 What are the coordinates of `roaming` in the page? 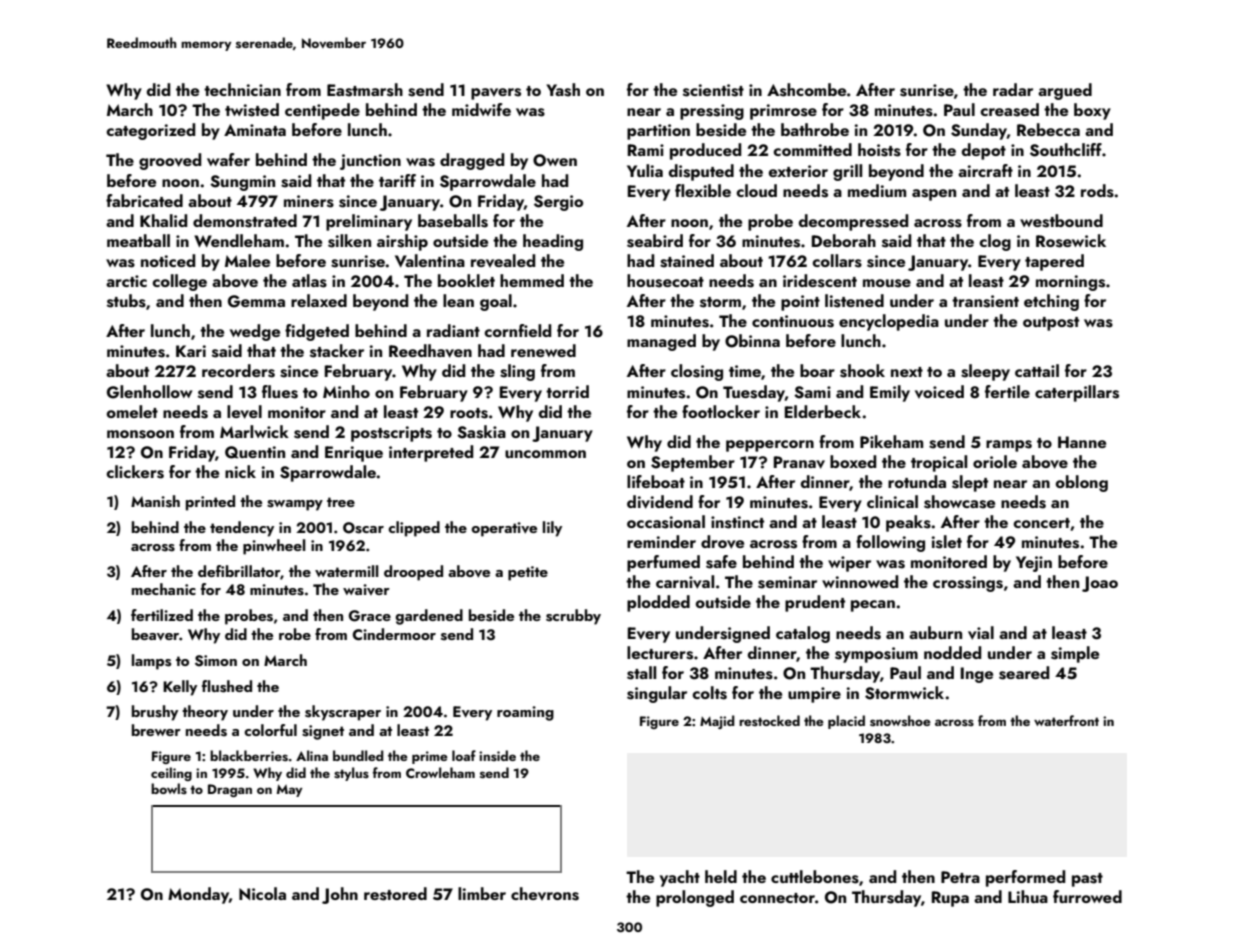 It's located at (525, 713).
